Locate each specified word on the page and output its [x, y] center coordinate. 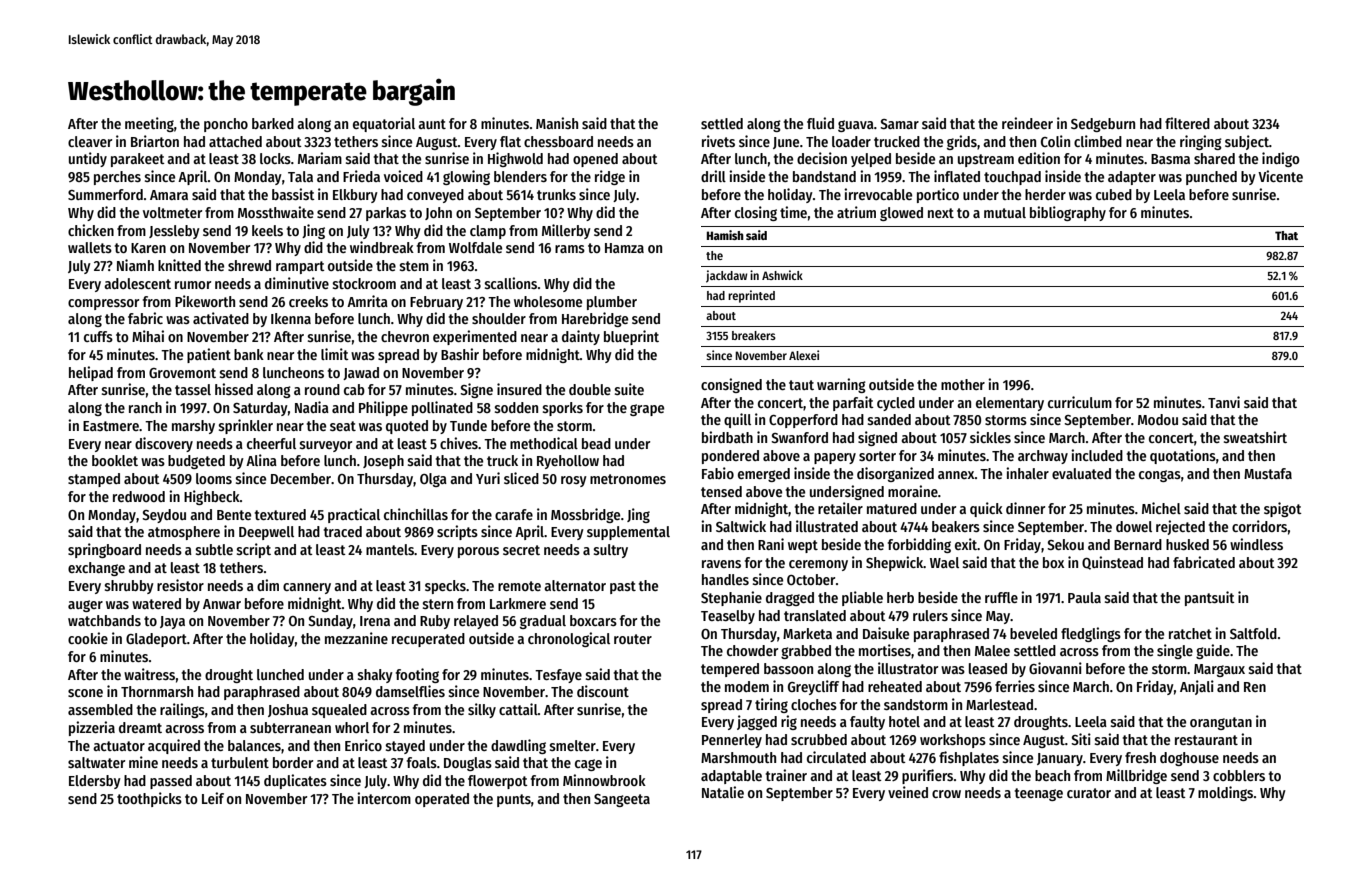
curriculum [1080, 402]
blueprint [631, 337]
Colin [1055, 141]
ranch [145, 407]
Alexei [804, 355]
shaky [375, 676]
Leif [213, 798]
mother [963, 384]
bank [249, 354]
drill [713, 176]
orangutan [1221, 723]
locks [275, 158]
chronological [569, 639]
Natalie [723, 792]
